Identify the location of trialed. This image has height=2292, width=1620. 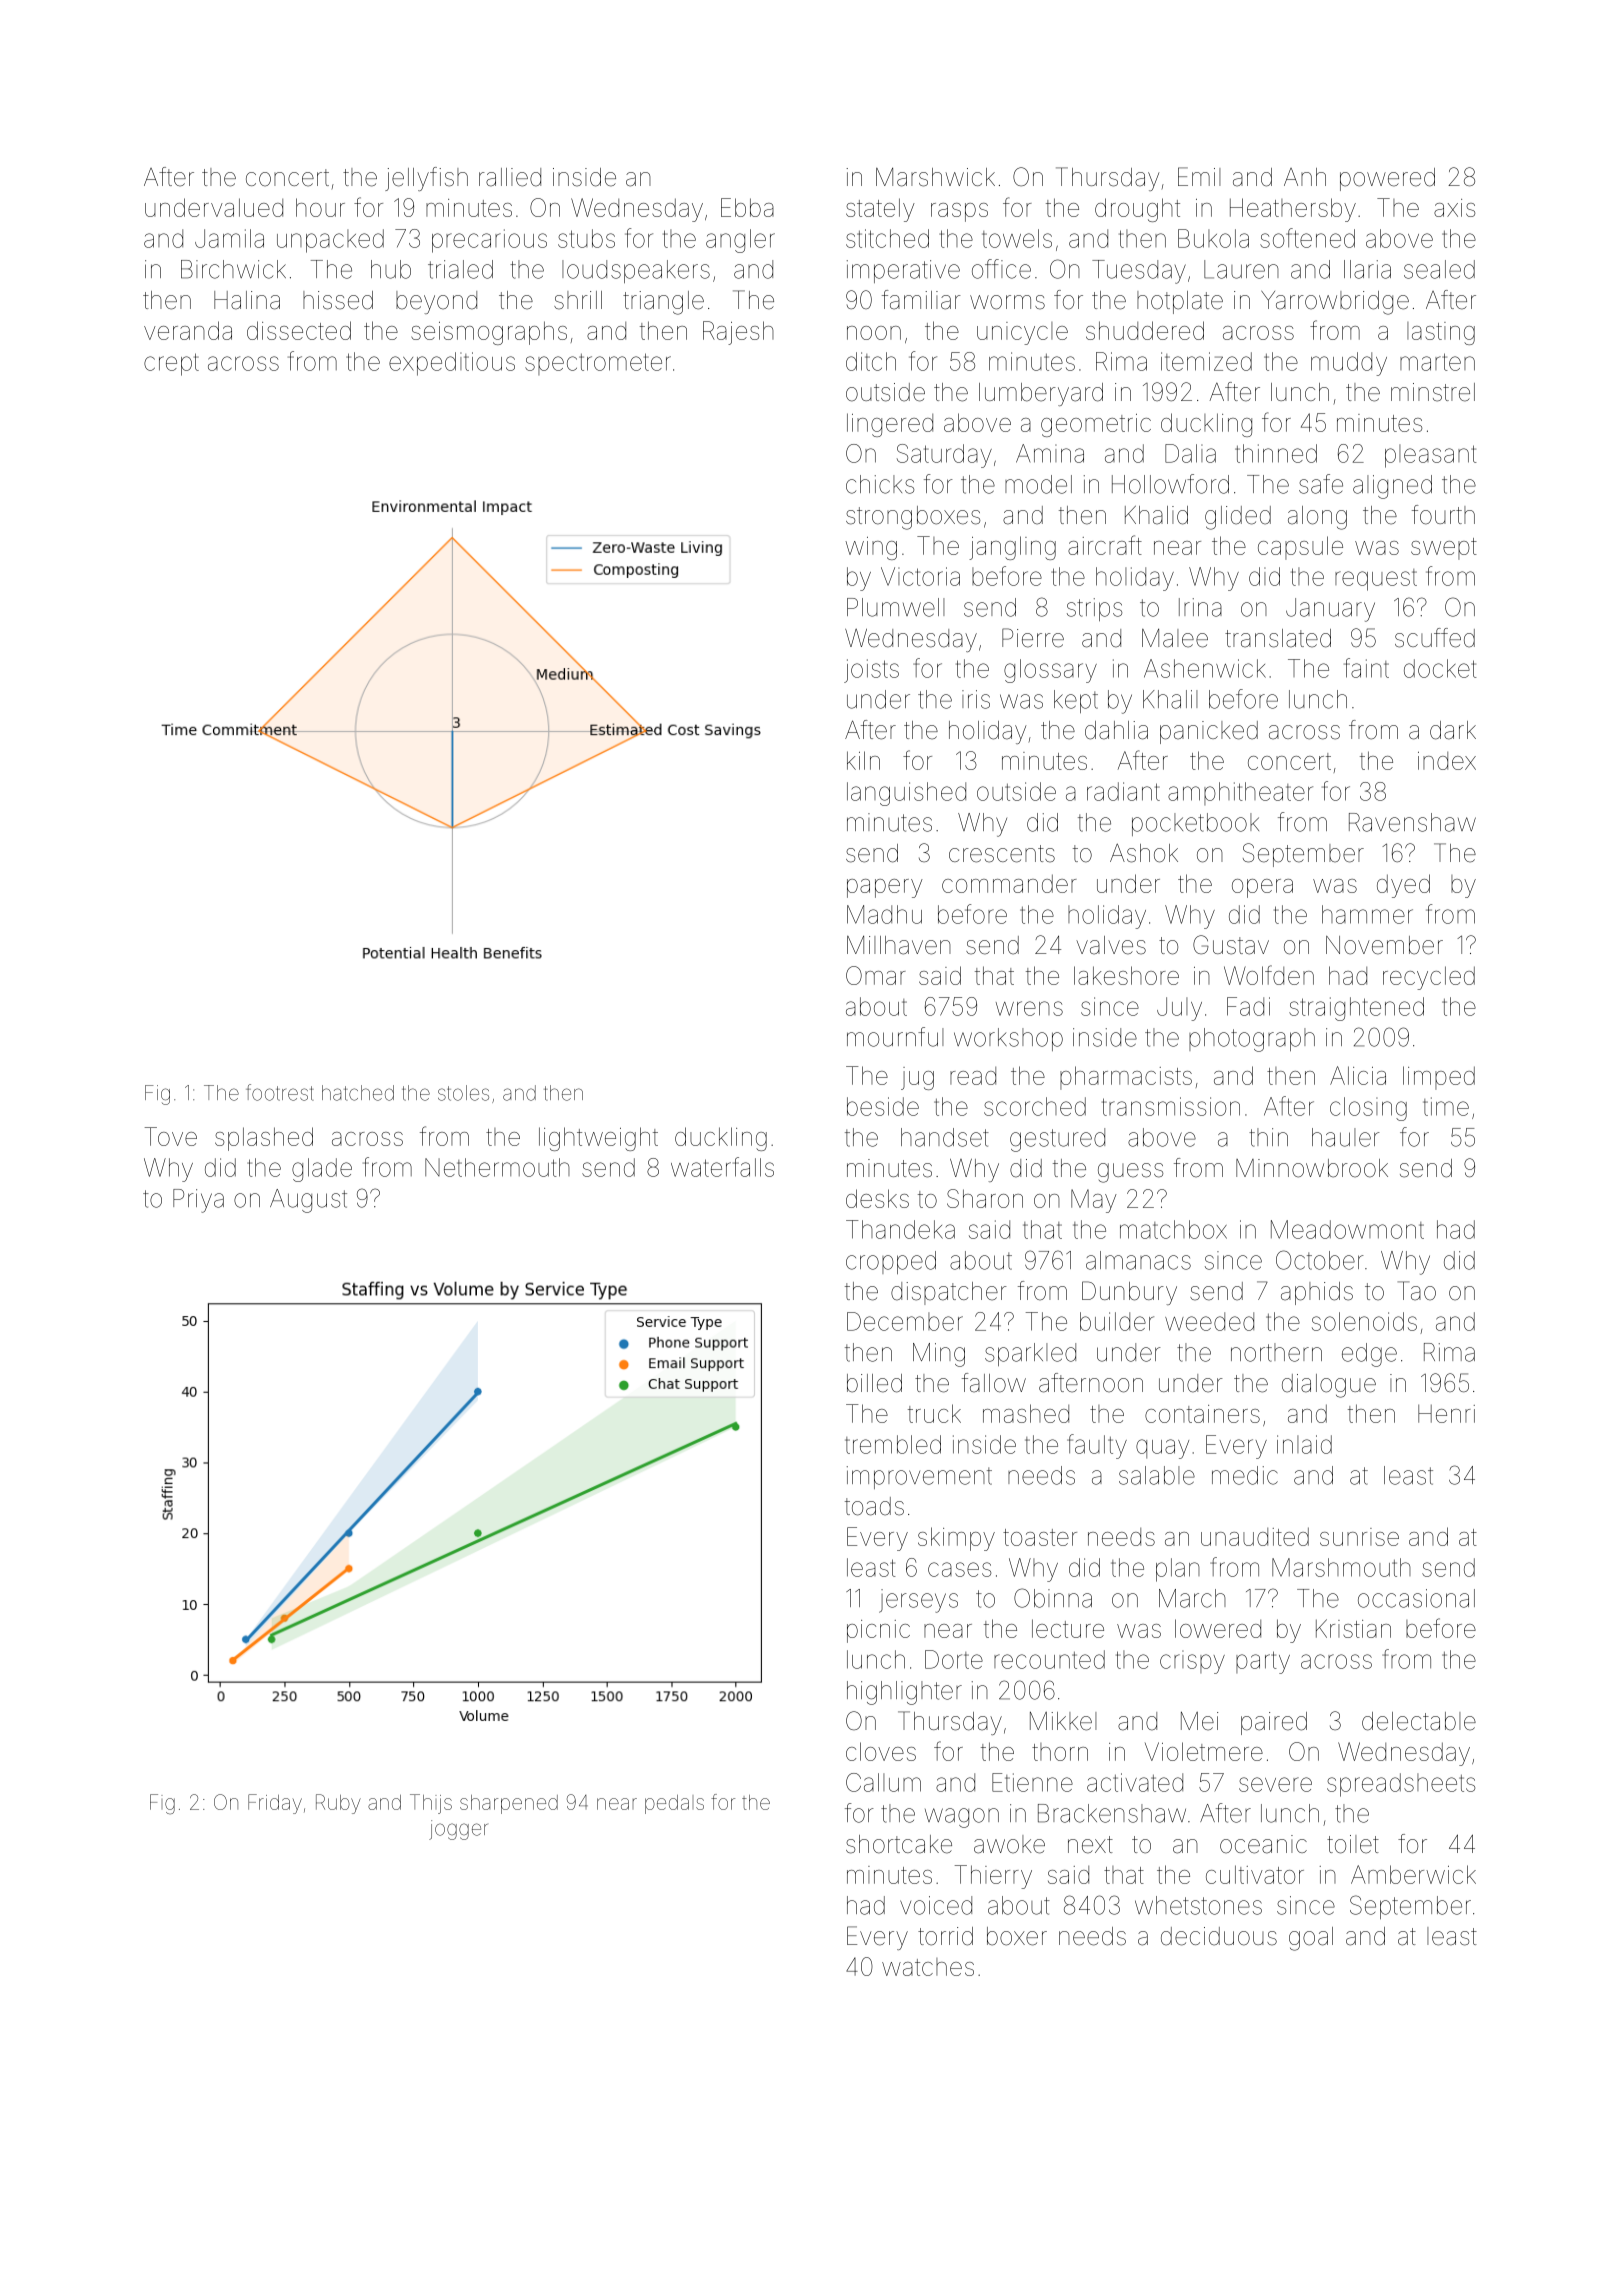
(460, 269).
